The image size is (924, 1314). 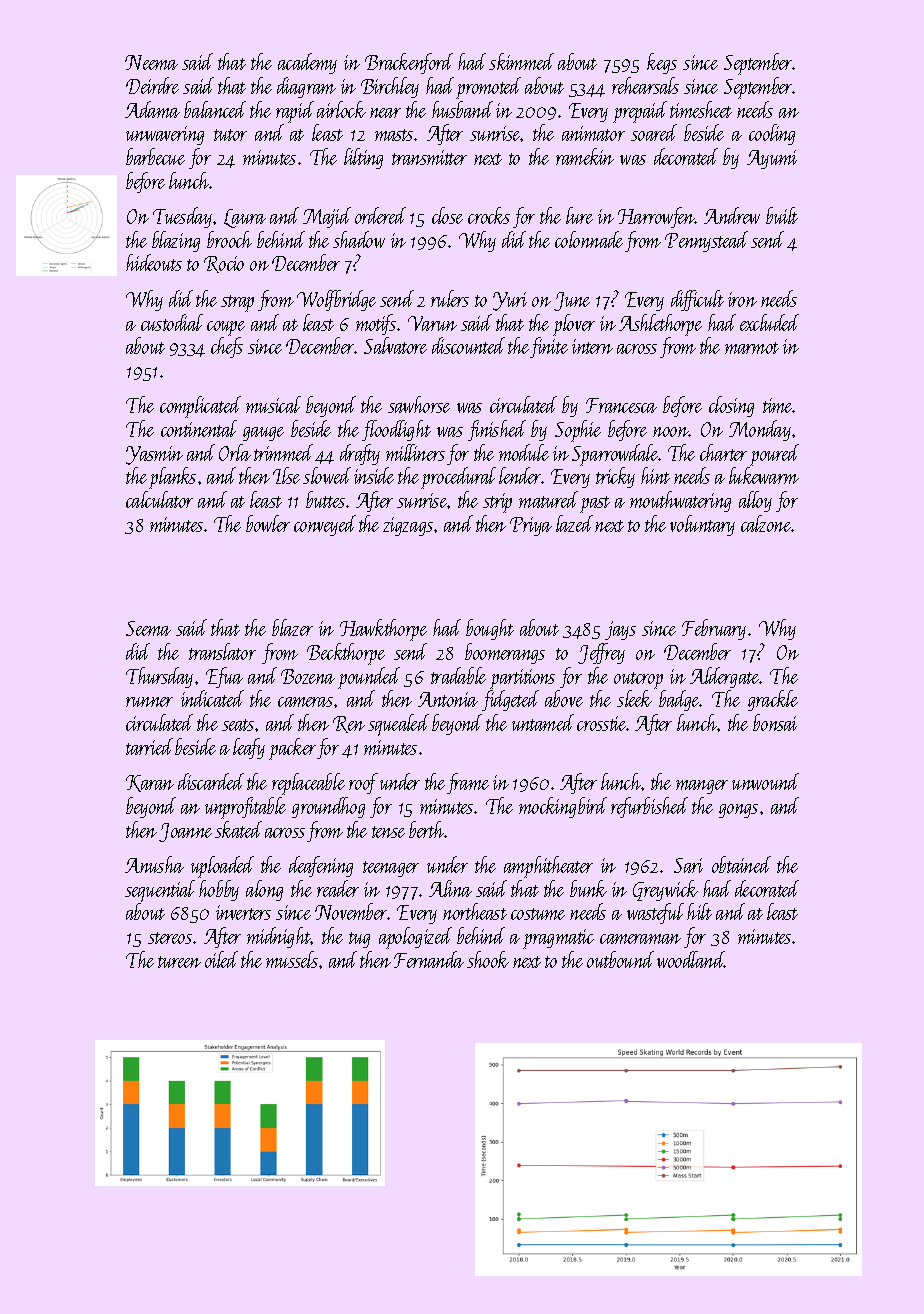 I want to click on sawhorse, so click(x=419, y=404).
